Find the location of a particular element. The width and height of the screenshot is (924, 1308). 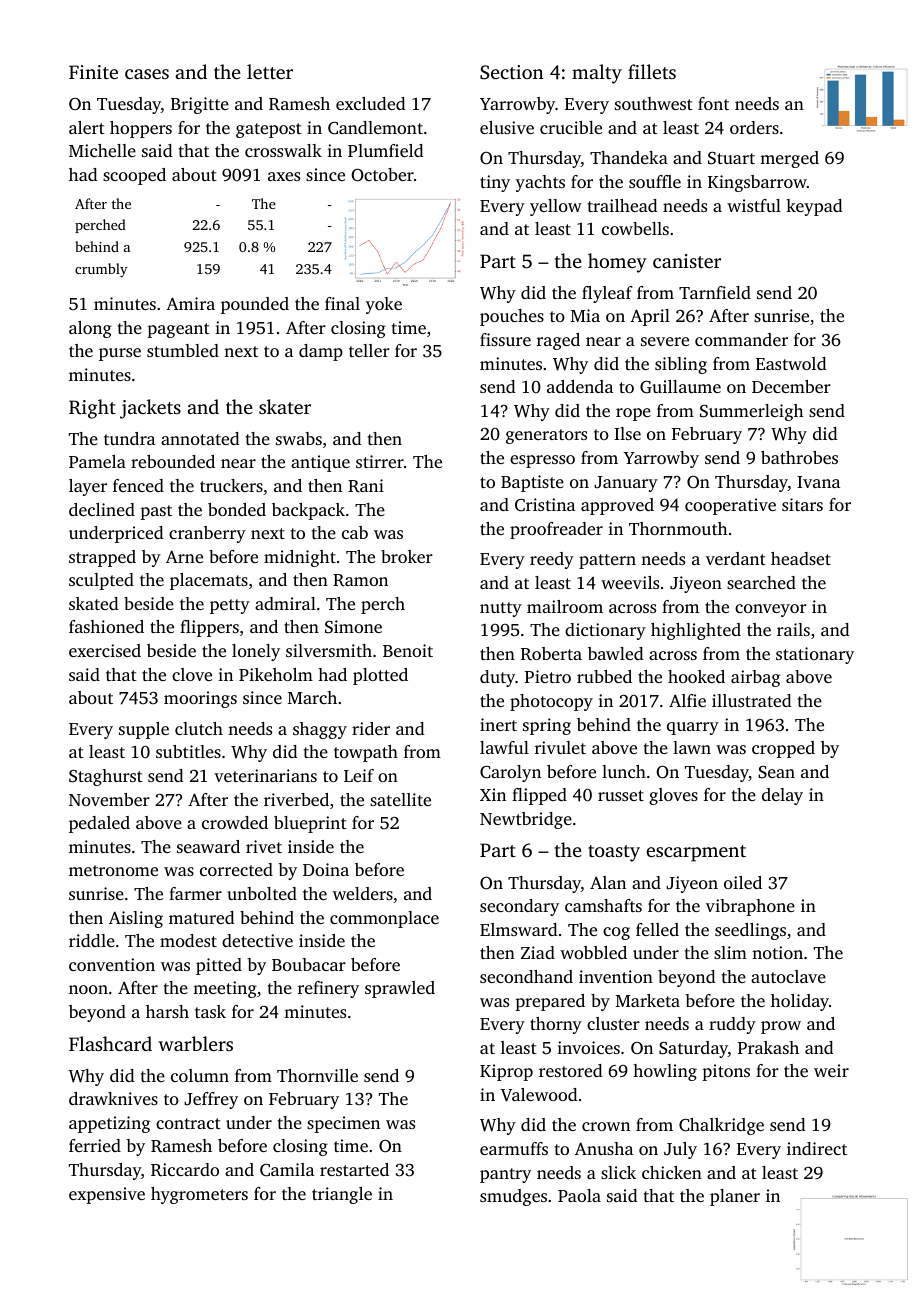

raged is located at coordinates (558, 341).
